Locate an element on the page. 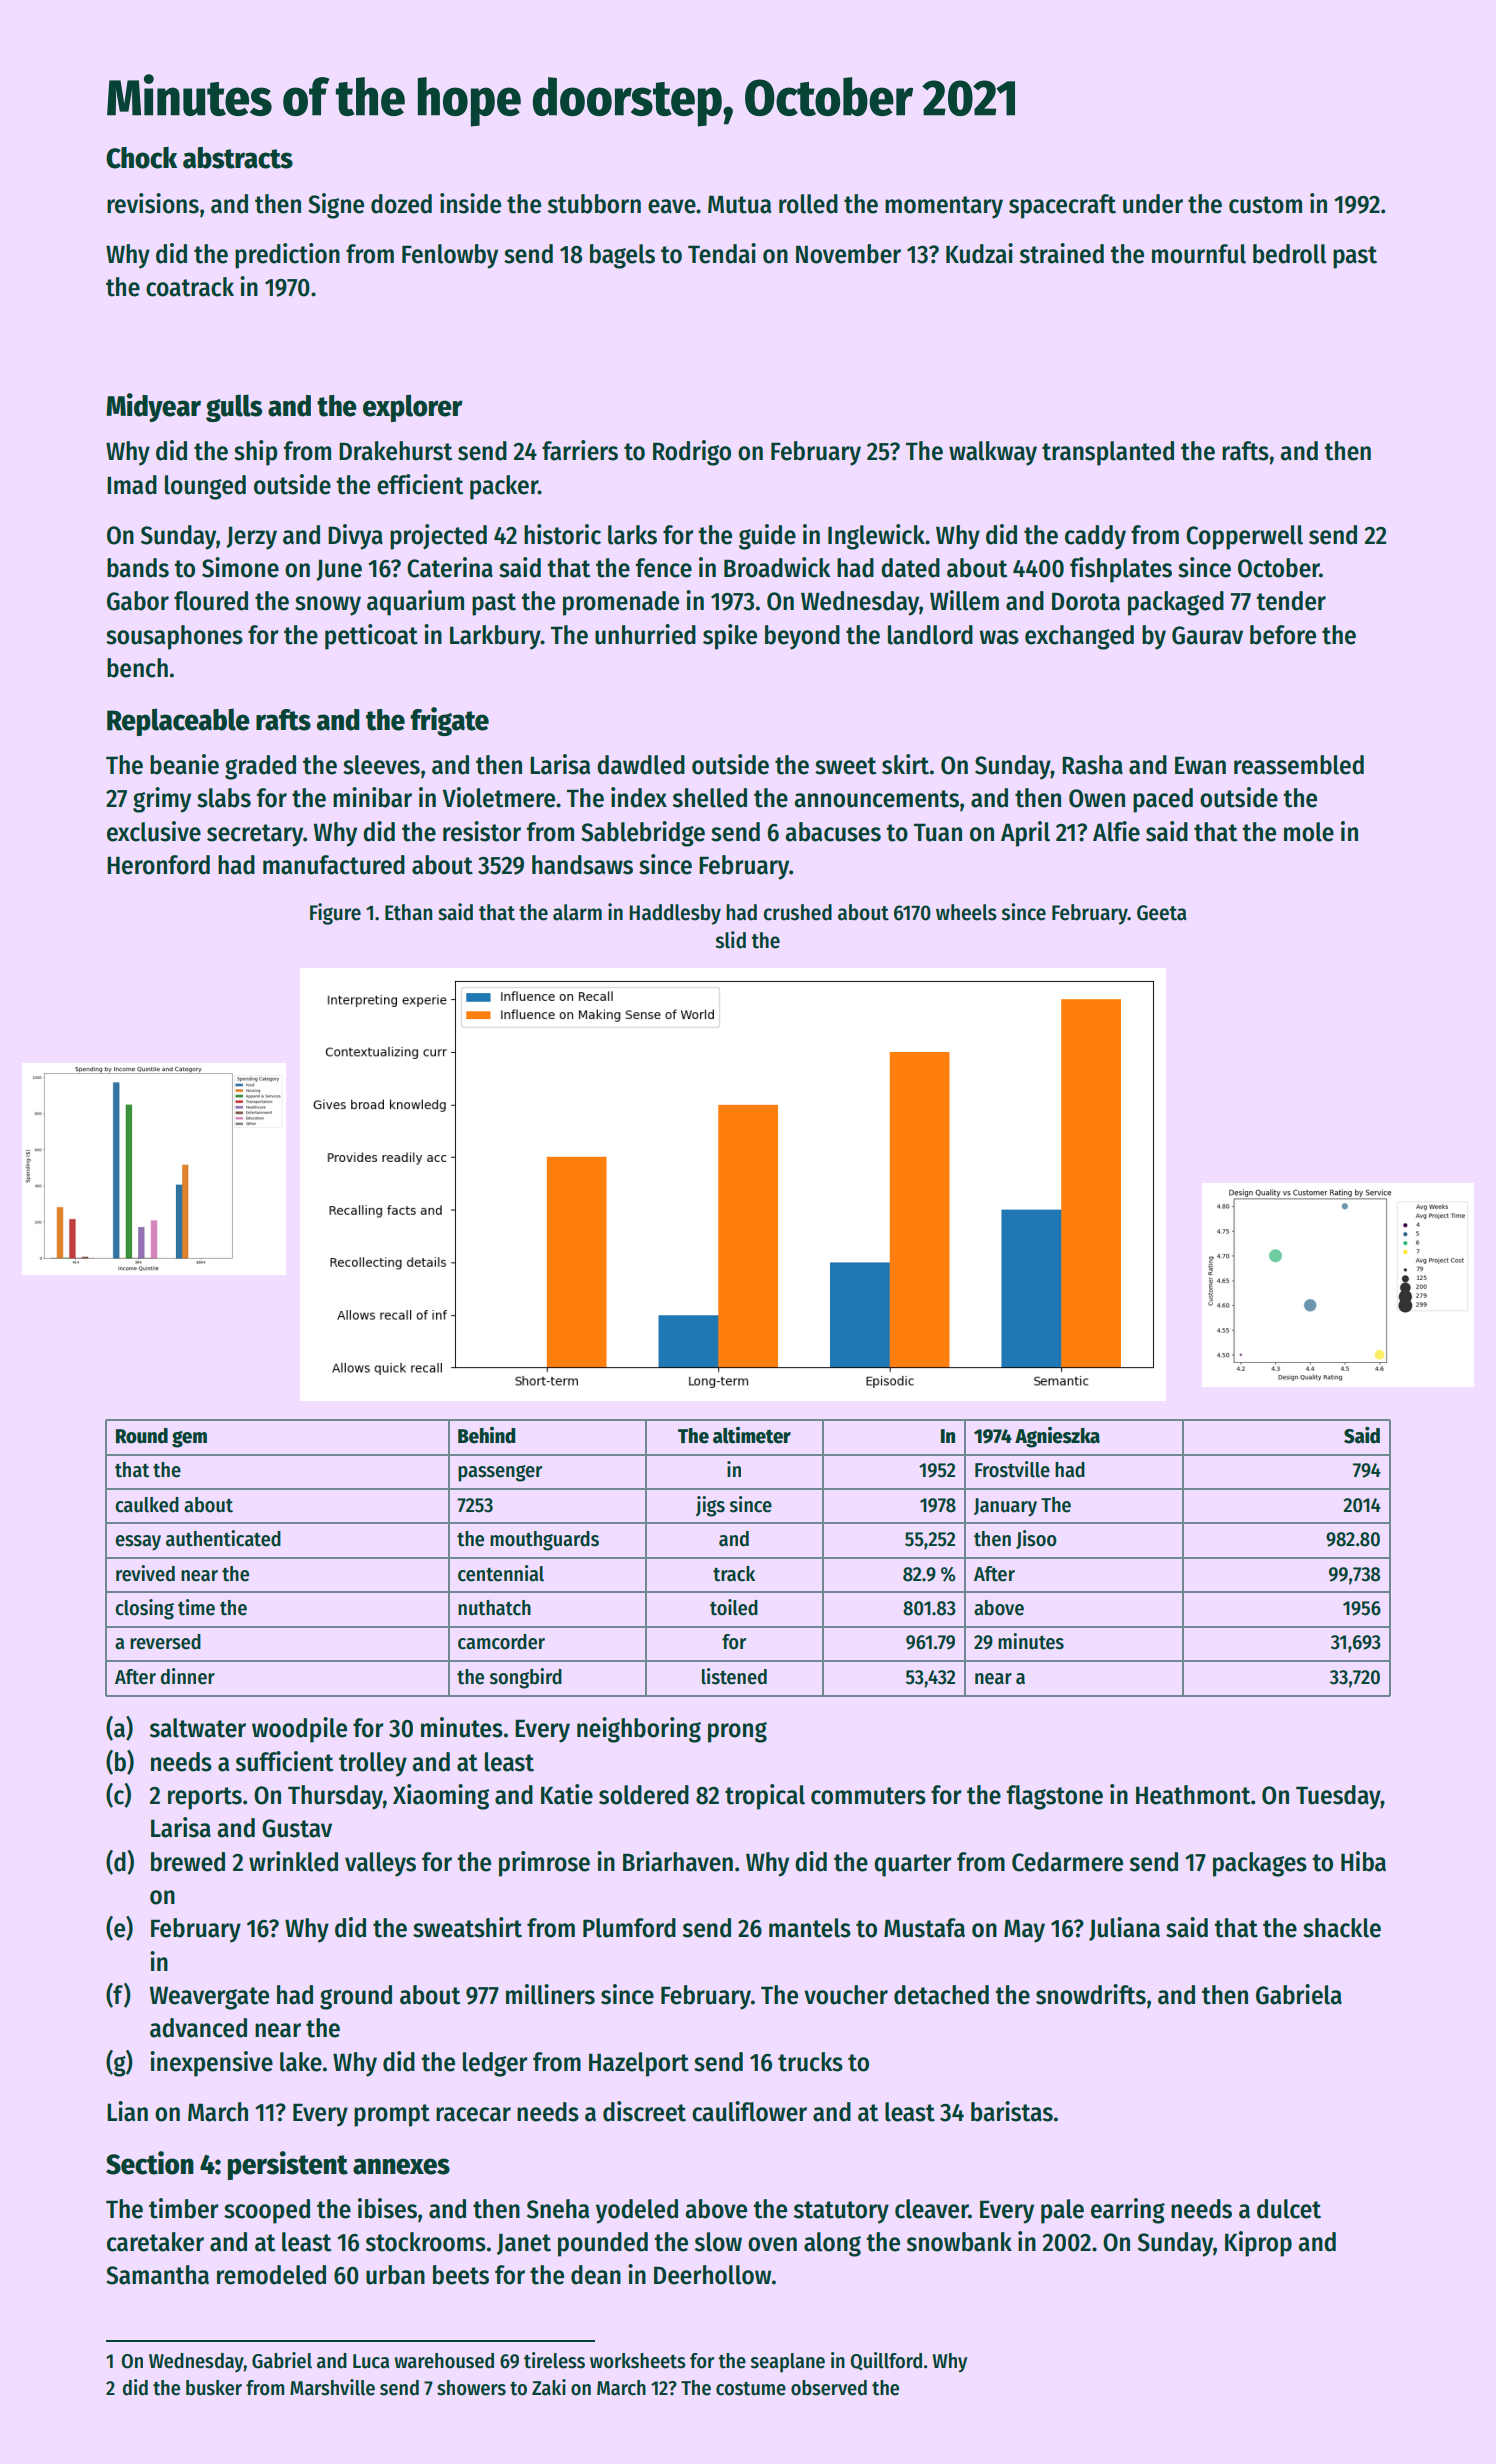 This page has width=1496, height=2464. flagstone is located at coordinates (1055, 1797).
